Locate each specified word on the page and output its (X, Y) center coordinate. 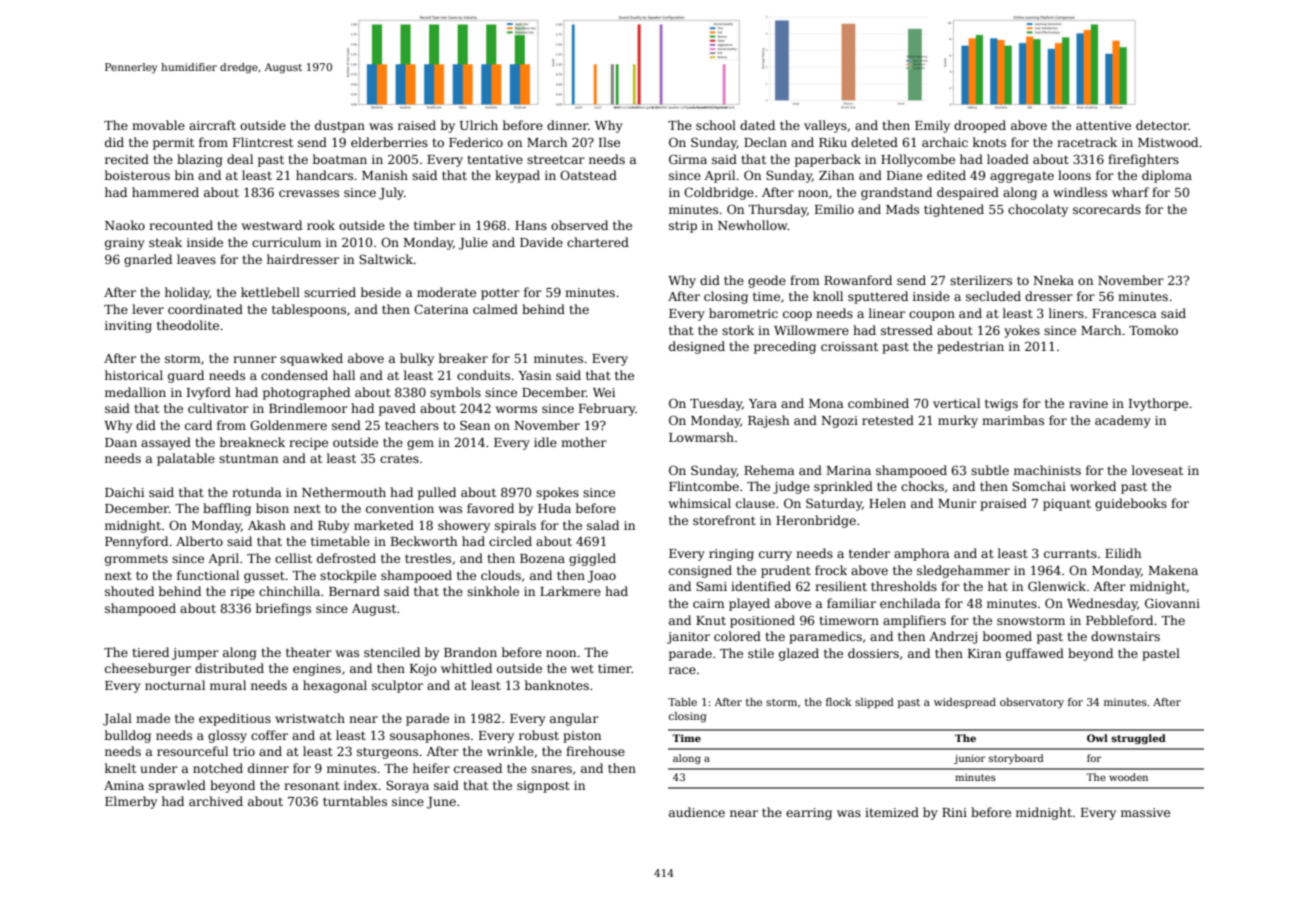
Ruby (334, 526)
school (716, 125)
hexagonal (335, 686)
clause (755, 503)
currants (1070, 553)
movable (158, 125)
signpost (543, 787)
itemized (892, 812)
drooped (980, 126)
